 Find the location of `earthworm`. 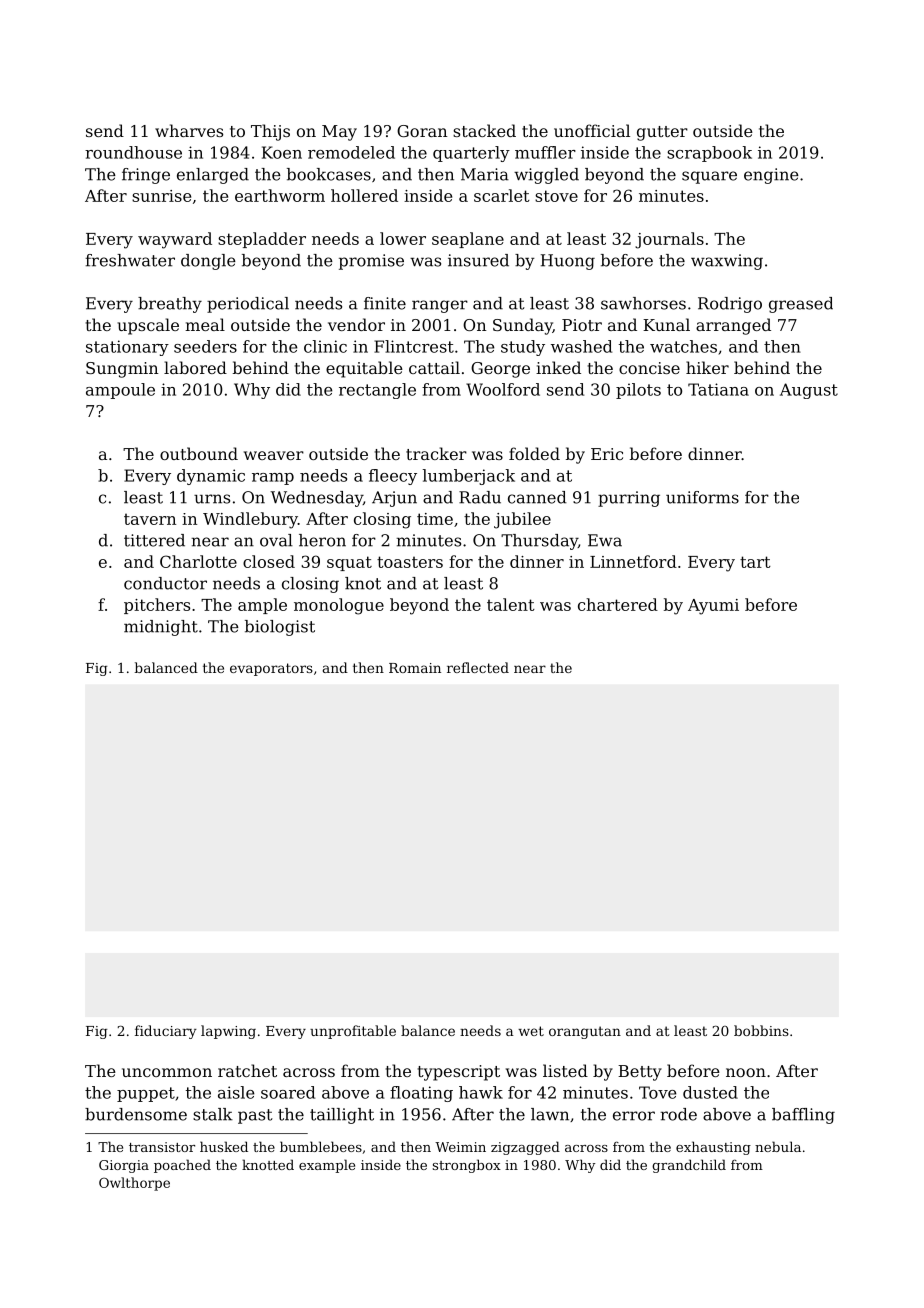

earthworm is located at coordinates (280, 195).
